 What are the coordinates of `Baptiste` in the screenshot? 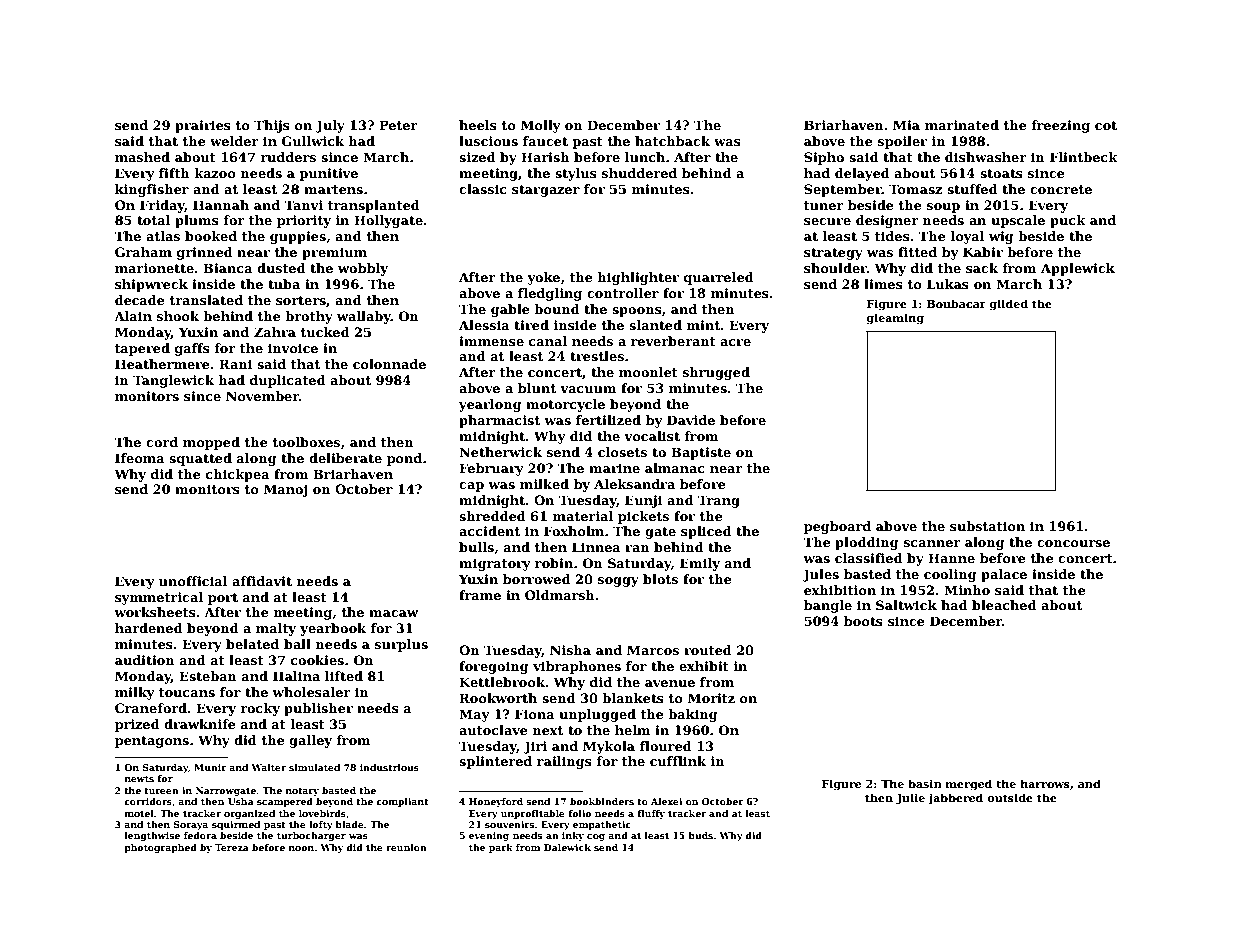 It's located at (701, 453).
